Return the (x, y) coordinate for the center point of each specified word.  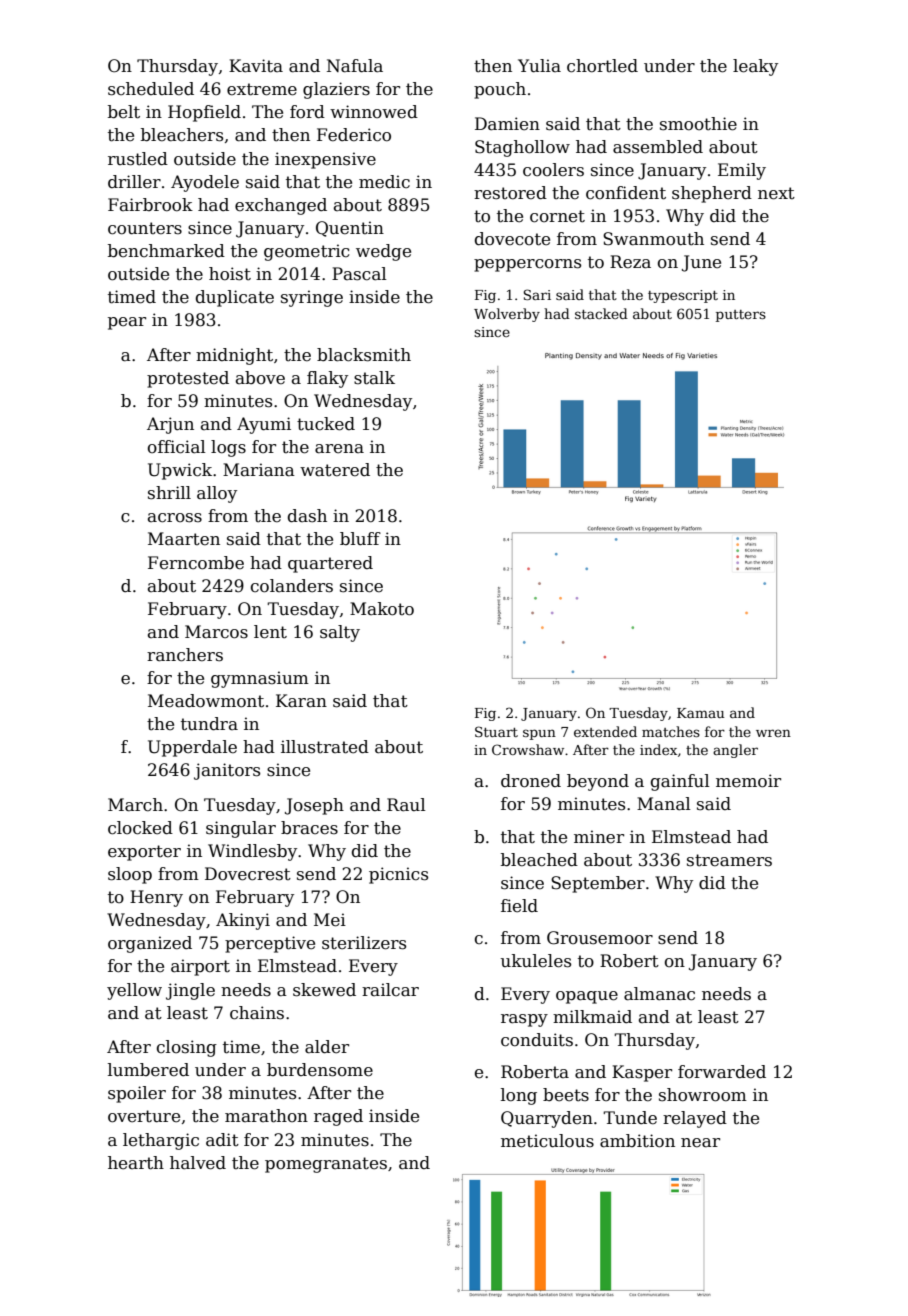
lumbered (148, 1070)
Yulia (539, 66)
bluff (360, 539)
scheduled (151, 89)
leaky (755, 67)
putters (741, 316)
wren (773, 733)
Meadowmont (206, 701)
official (177, 447)
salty (340, 633)
